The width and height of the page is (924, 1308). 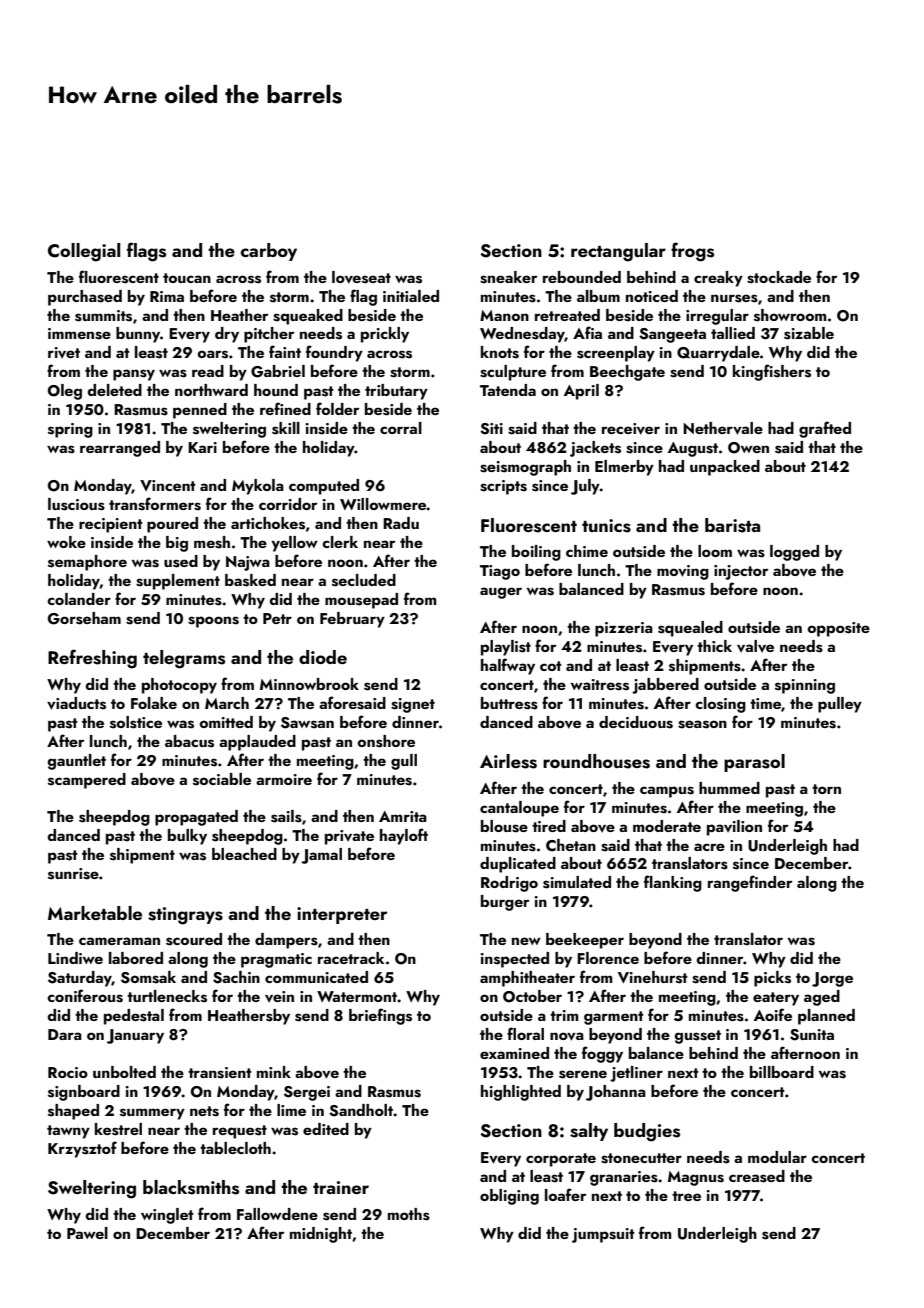 What do you see at coordinates (693, 449) in the page?
I see `August` at bounding box center [693, 449].
